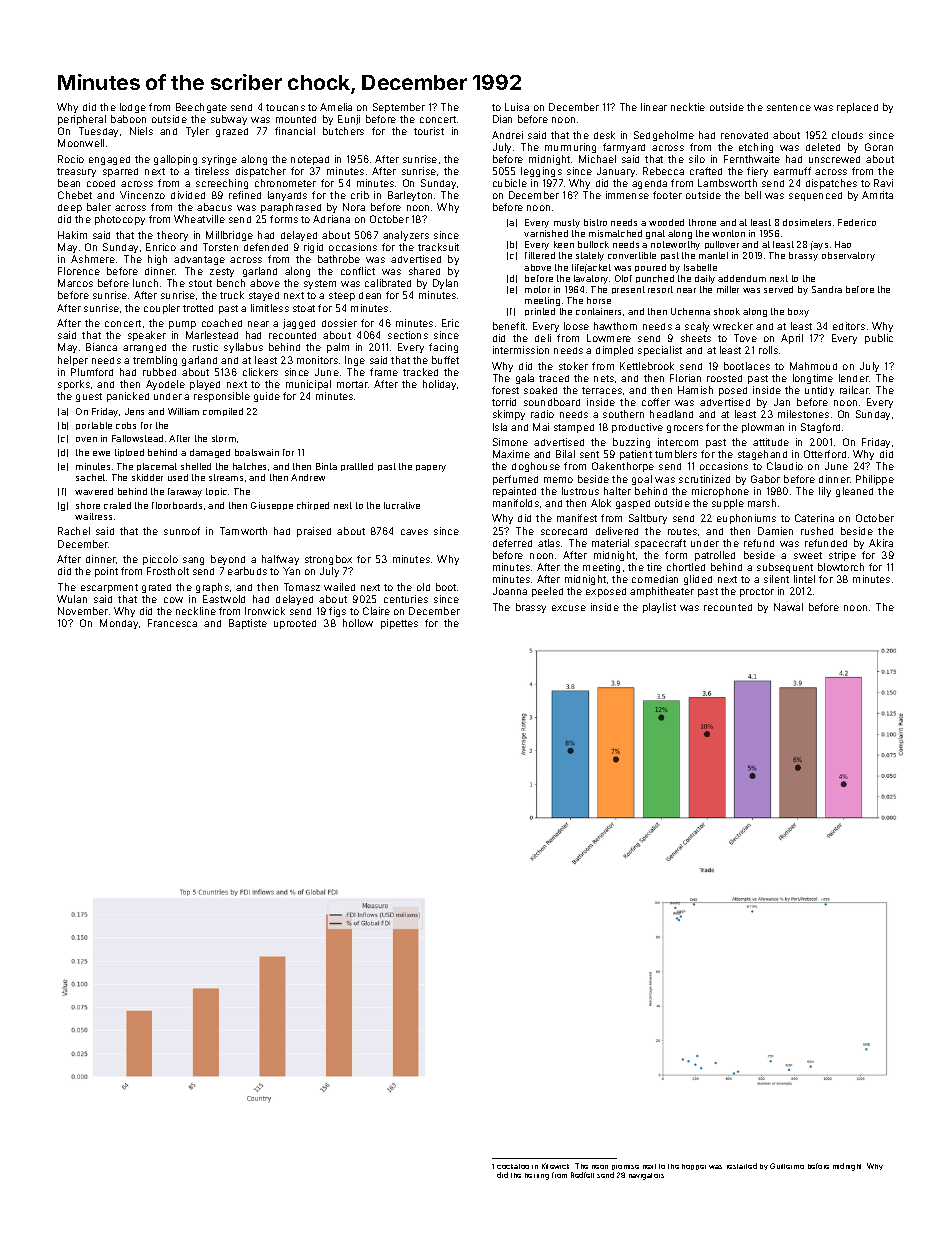 This screenshot has height=1233, width=952. What do you see at coordinates (74, 385) in the screenshot?
I see `sporks` at bounding box center [74, 385].
